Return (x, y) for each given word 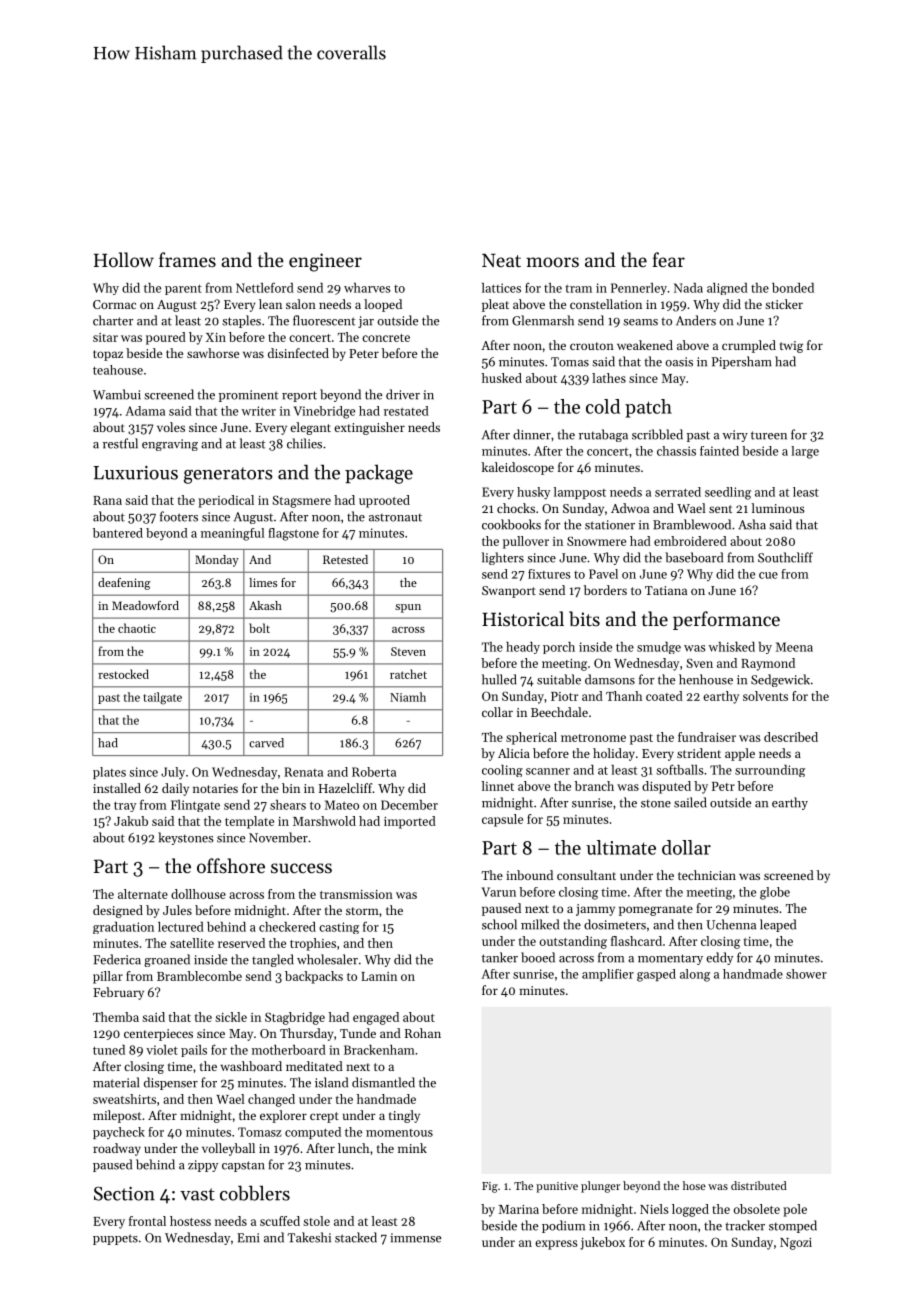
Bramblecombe (199, 976)
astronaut (395, 518)
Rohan (423, 1033)
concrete (386, 338)
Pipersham (741, 362)
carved (266, 743)
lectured (181, 927)
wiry (735, 436)
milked (540, 924)
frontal (147, 1221)
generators (228, 475)
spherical (531, 738)
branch (594, 786)
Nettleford (265, 287)
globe (775, 893)
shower (806, 974)
